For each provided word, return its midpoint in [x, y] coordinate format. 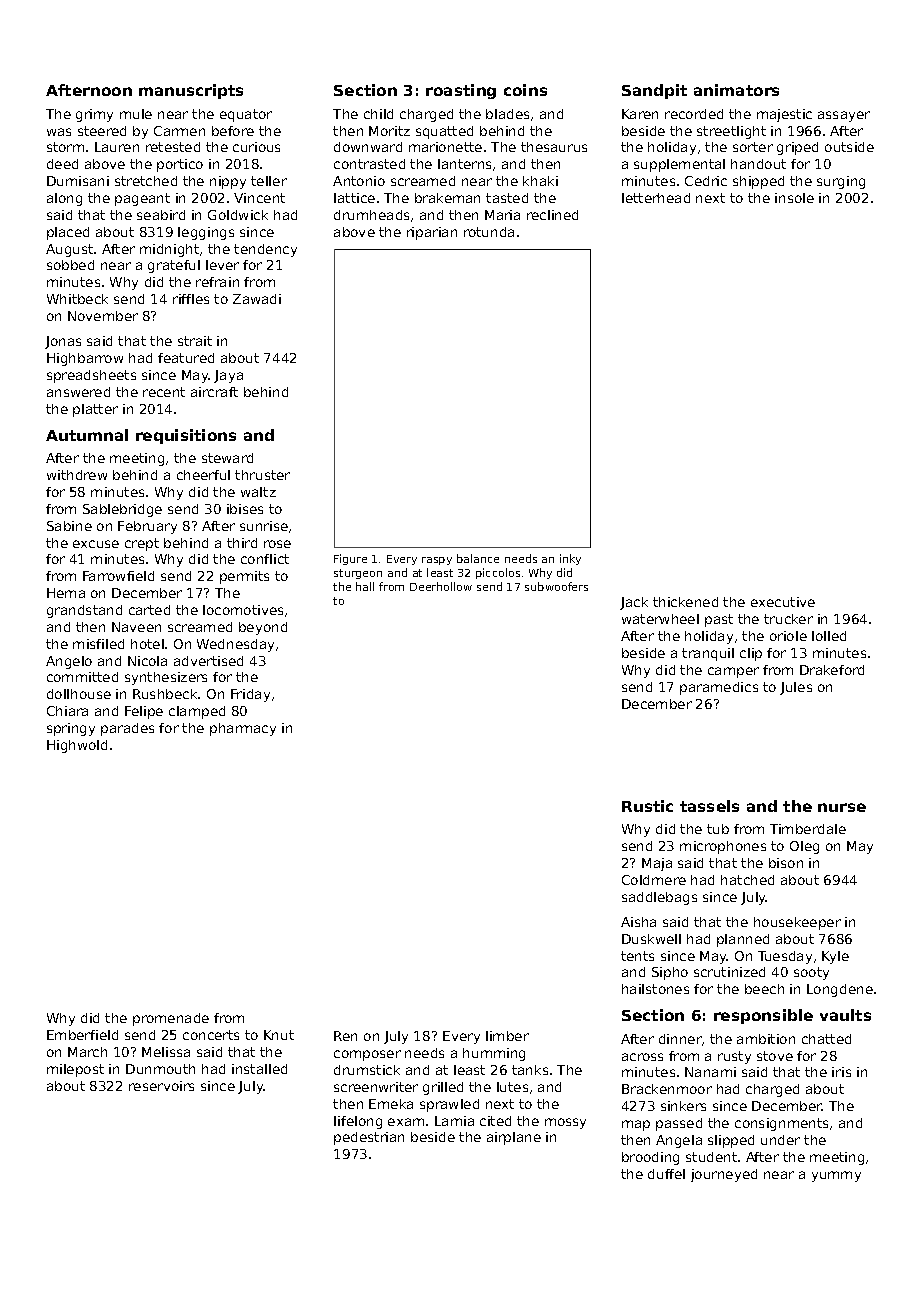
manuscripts [191, 91]
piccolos [498, 573]
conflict [265, 559]
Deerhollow [441, 586]
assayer [844, 116]
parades [127, 729]
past [719, 620]
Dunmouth [160, 1069]
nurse [842, 807]
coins [525, 90]
